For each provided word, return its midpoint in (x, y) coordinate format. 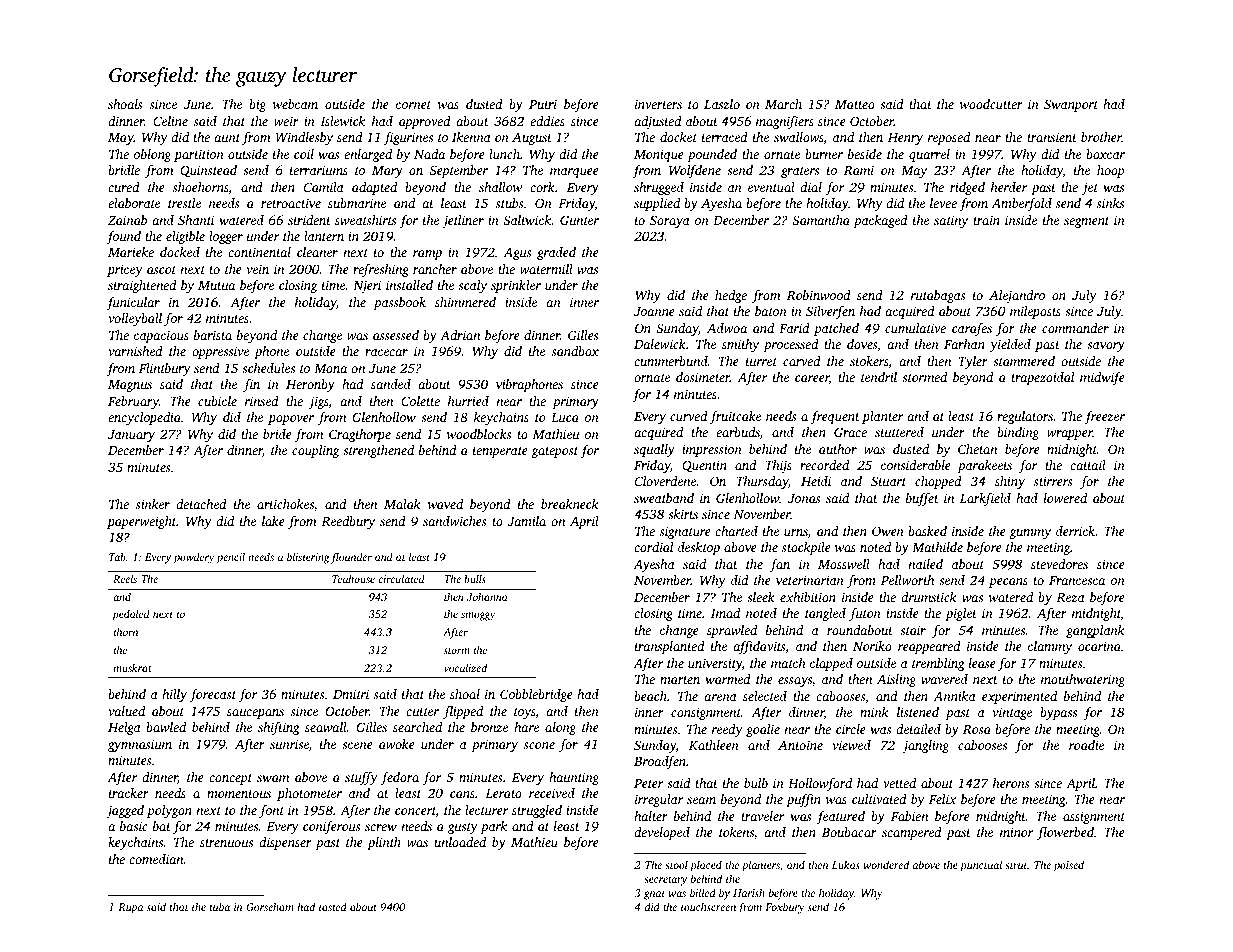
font (271, 811)
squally (654, 450)
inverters (658, 104)
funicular (133, 303)
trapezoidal (1042, 378)
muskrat (132, 667)
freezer (1104, 417)
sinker (153, 504)
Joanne (654, 311)
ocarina (1099, 646)
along (560, 728)
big (257, 105)
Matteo (855, 104)
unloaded (460, 842)
